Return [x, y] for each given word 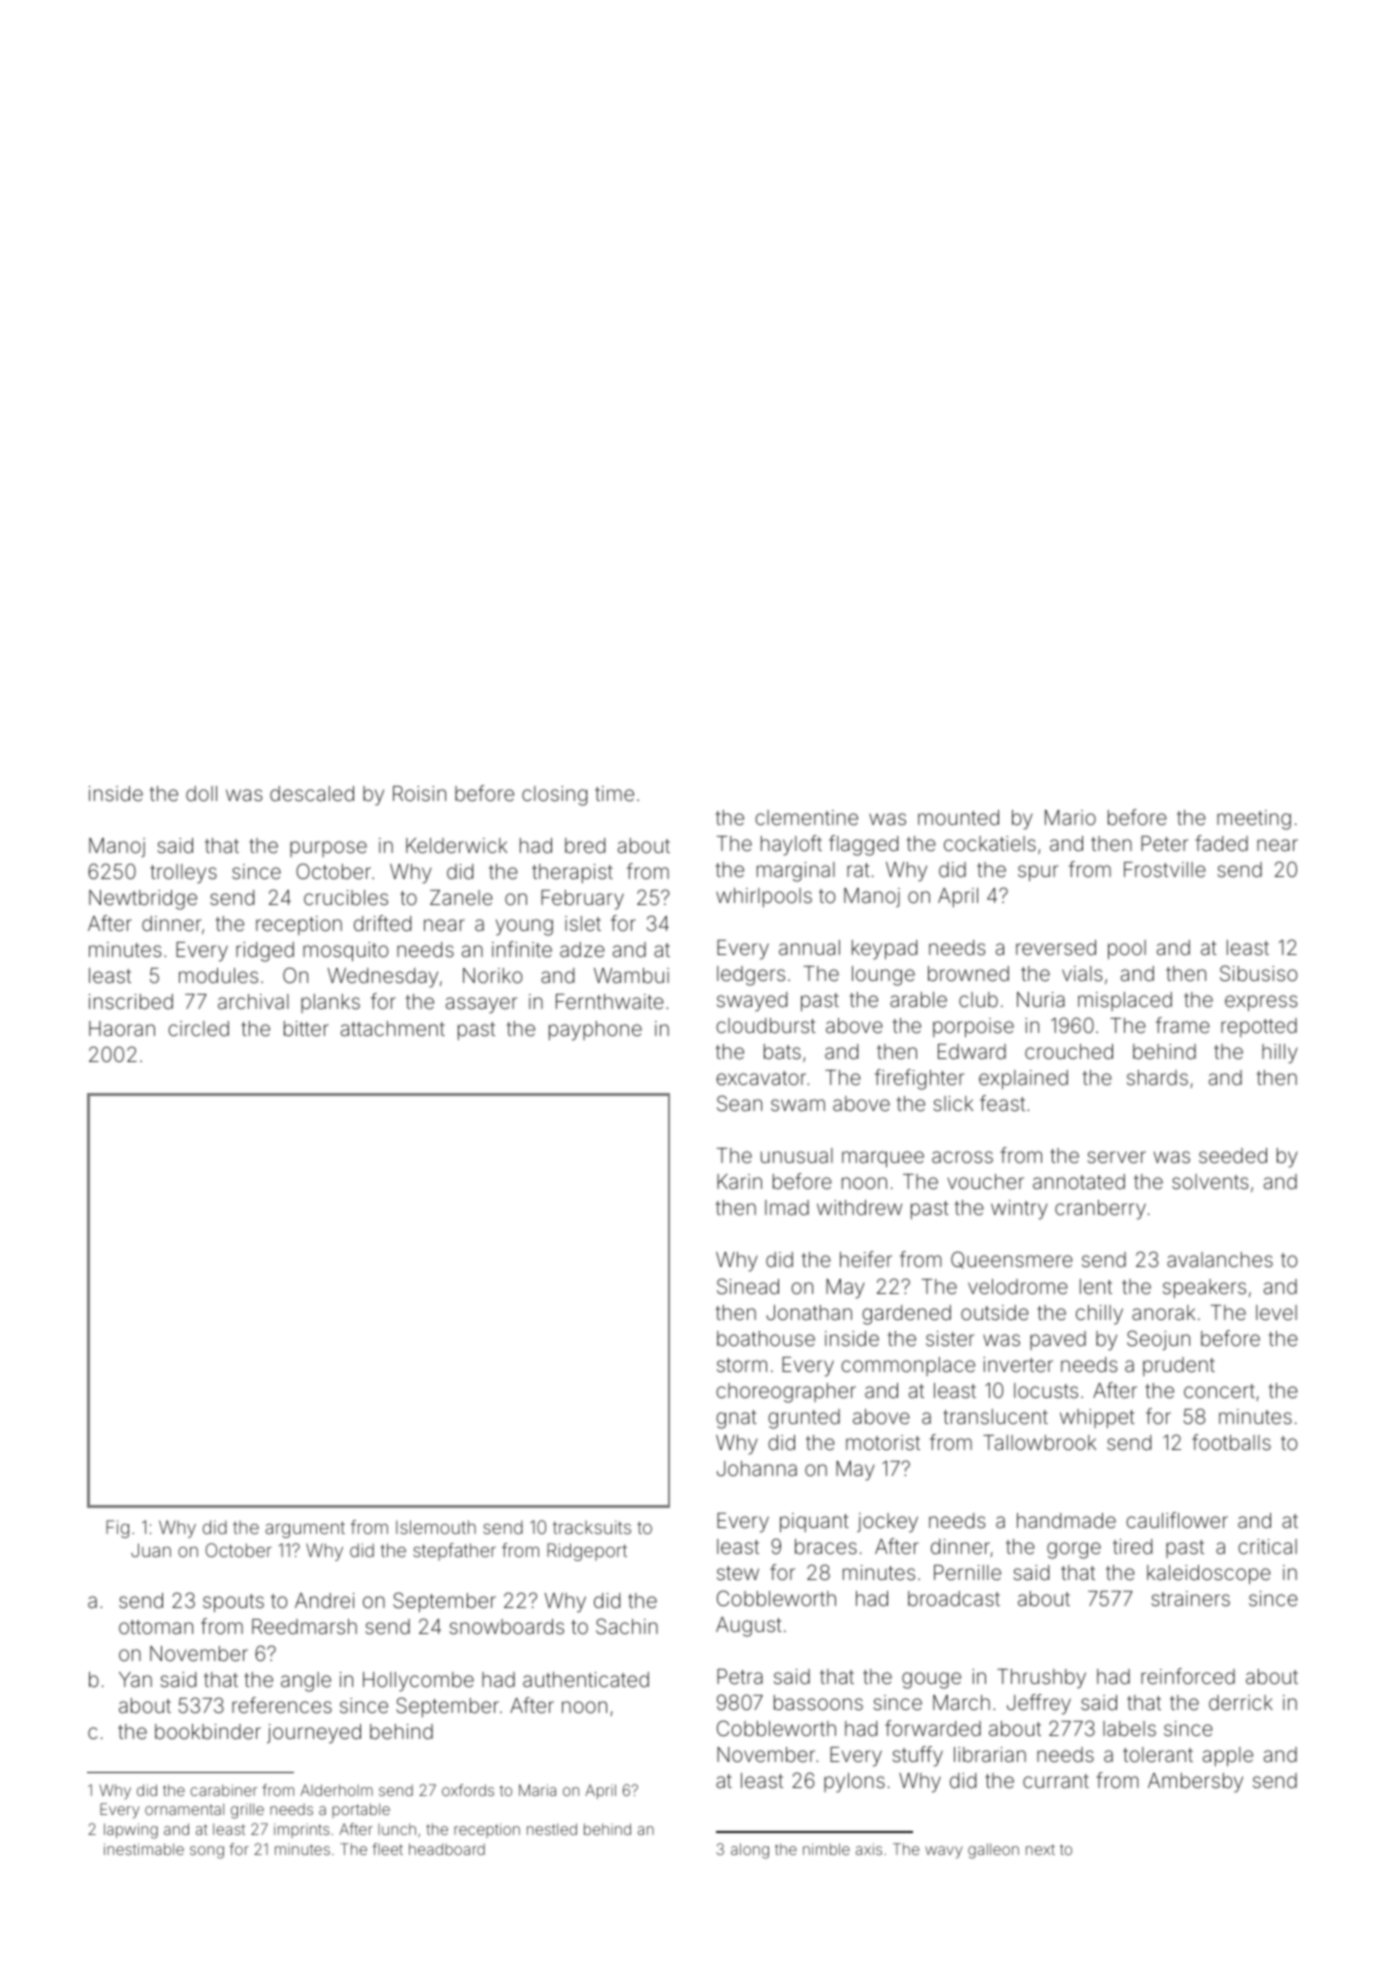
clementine [806, 817]
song [207, 1852]
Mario [1070, 817]
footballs [1231, 1442]
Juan [151, 1550]
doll [201, 793]
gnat [736, 1419]
